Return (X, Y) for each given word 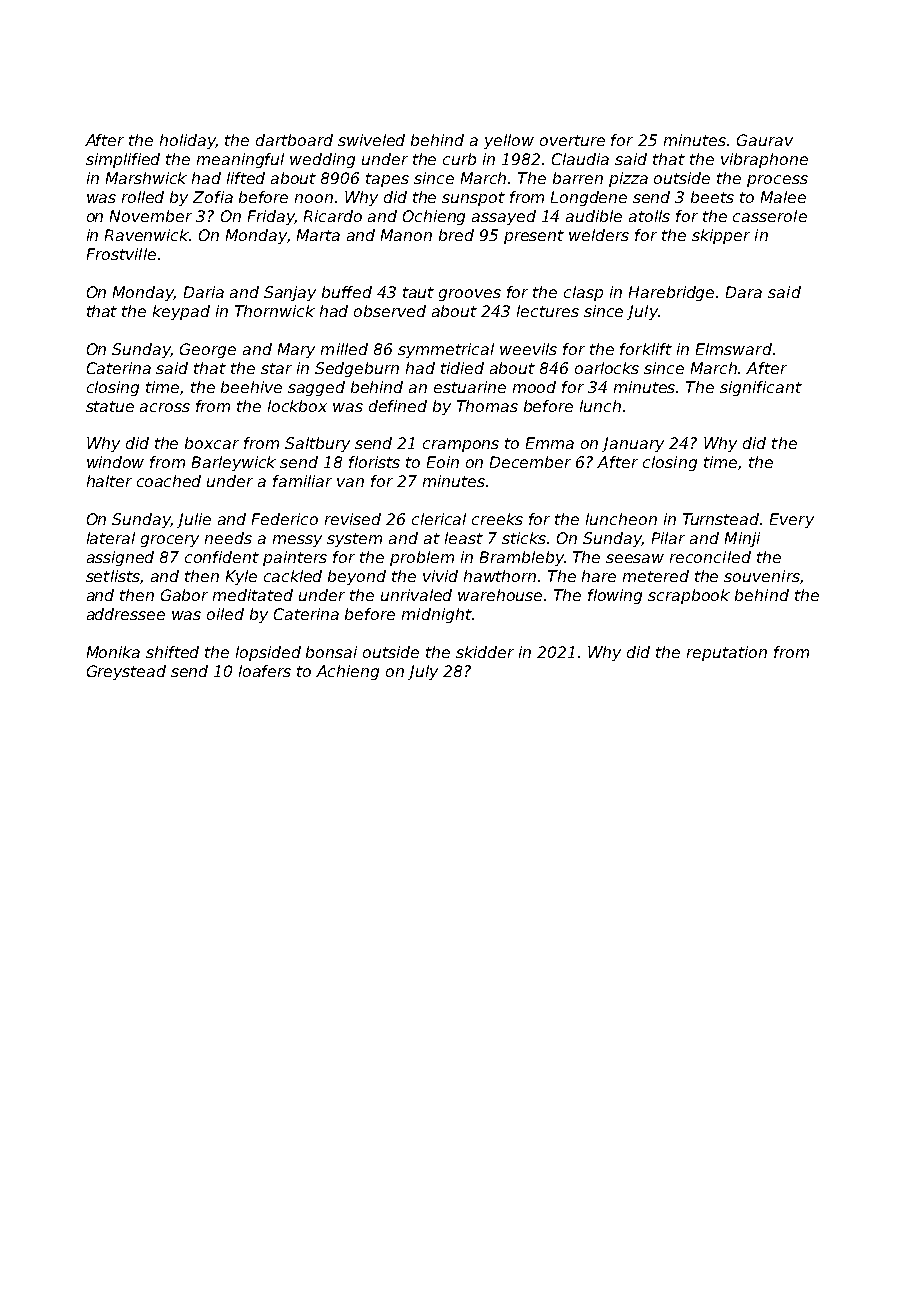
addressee (126, 614)
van (350, 482)
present (534, 237)
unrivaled (416, 595)
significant (761, 388)
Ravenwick (147, 235)
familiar (302, 481)
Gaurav (765, 140)
